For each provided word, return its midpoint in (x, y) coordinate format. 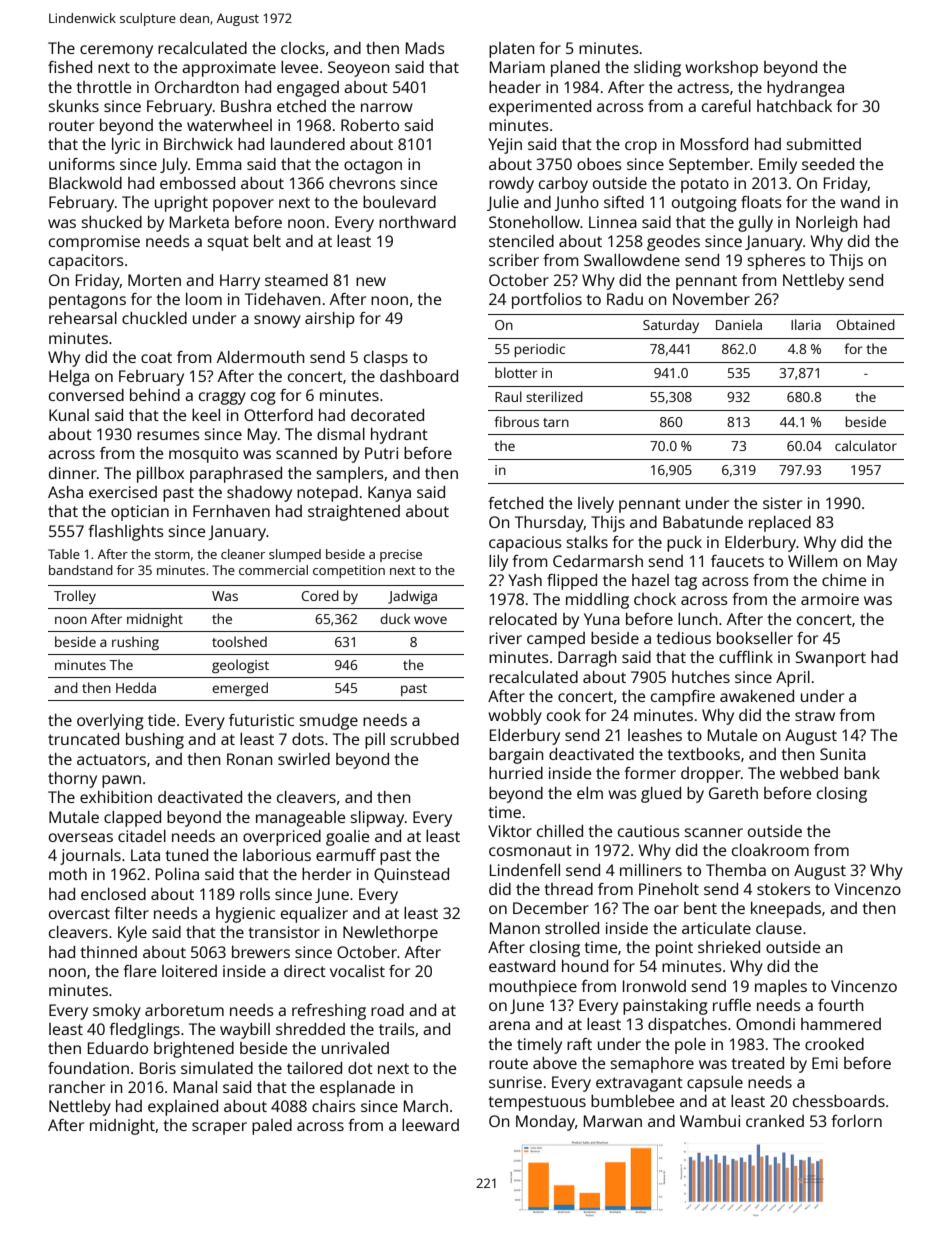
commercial (273, 570)
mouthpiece (533, 988)
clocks (303, 48)
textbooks (703, 754)
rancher (77, 1087)
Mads (425, 48)
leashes (655, 735)
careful (726, 106)
